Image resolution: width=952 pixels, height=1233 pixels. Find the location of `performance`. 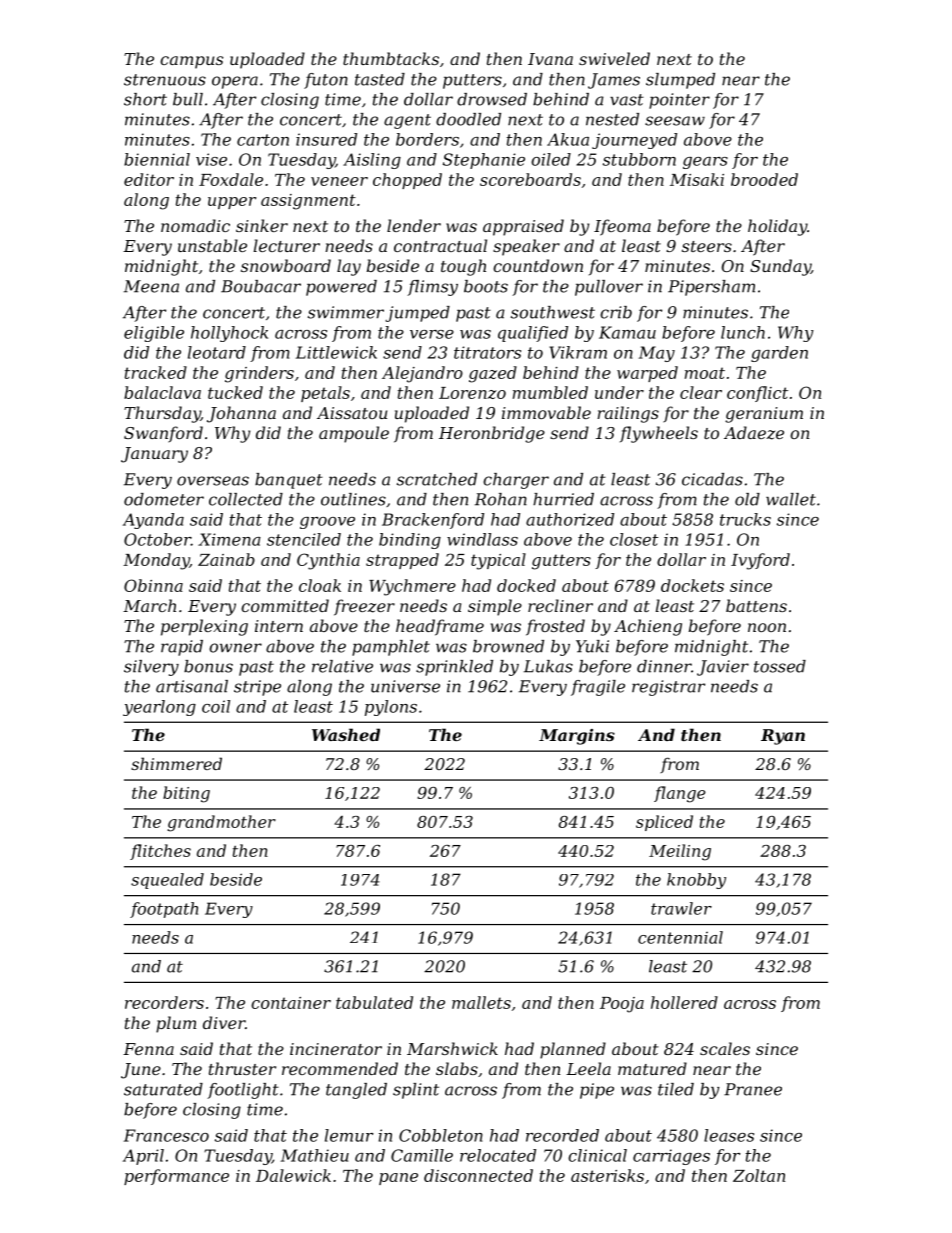

performance is located at coordinates (176, 1177).
